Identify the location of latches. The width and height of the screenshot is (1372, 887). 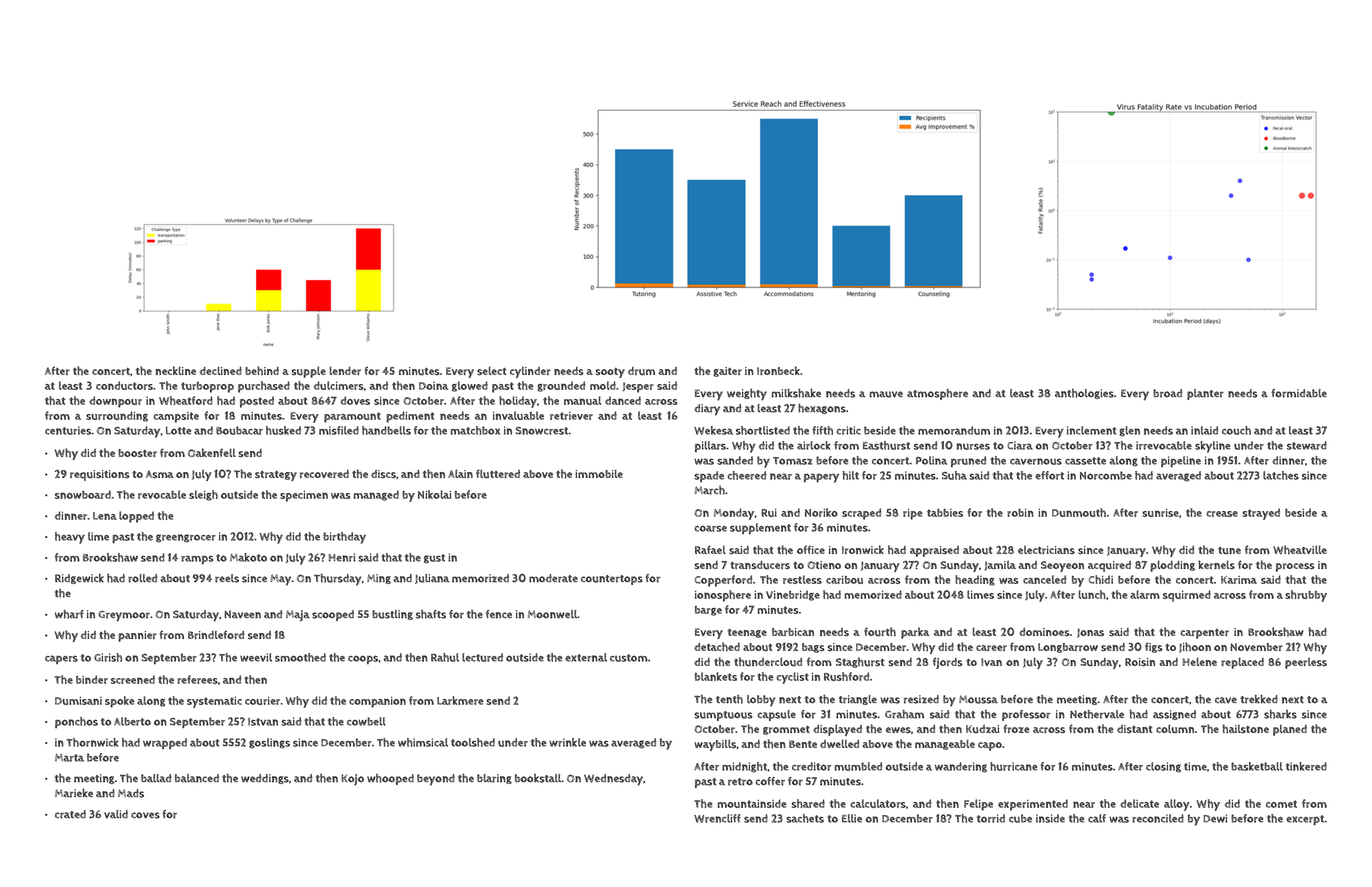
(1281, 475).
